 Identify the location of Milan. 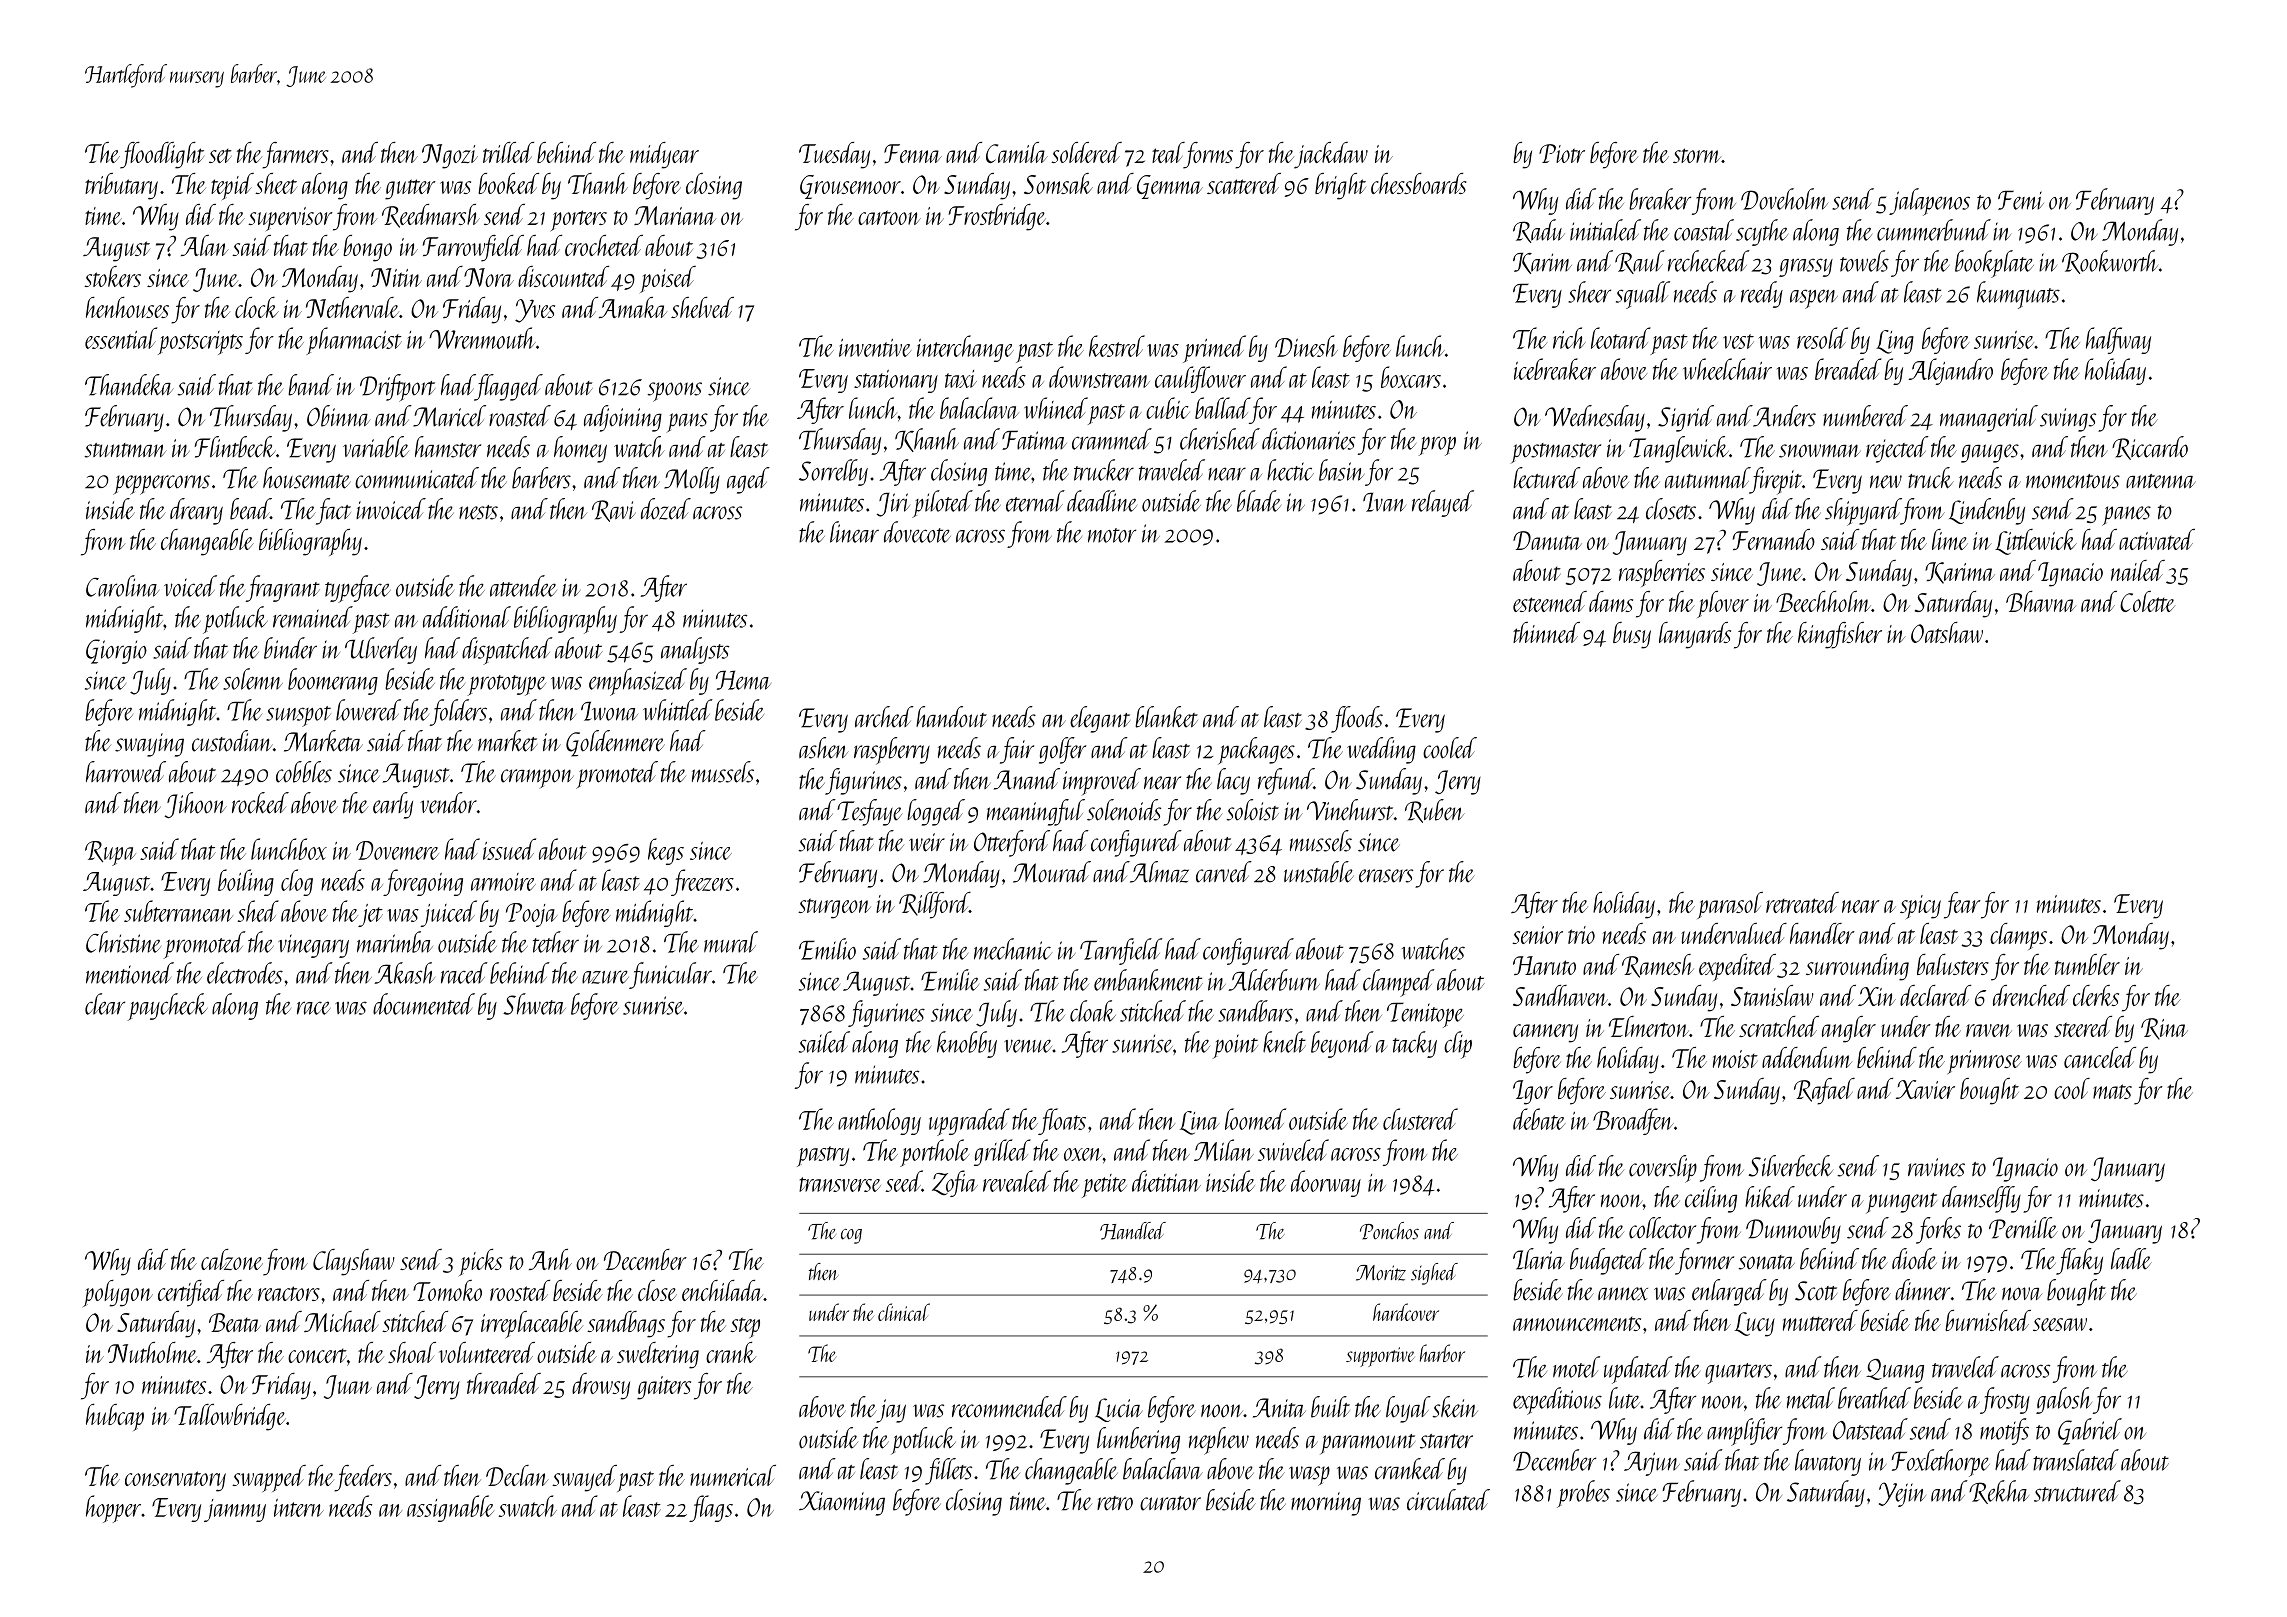
(1224, 1150).
